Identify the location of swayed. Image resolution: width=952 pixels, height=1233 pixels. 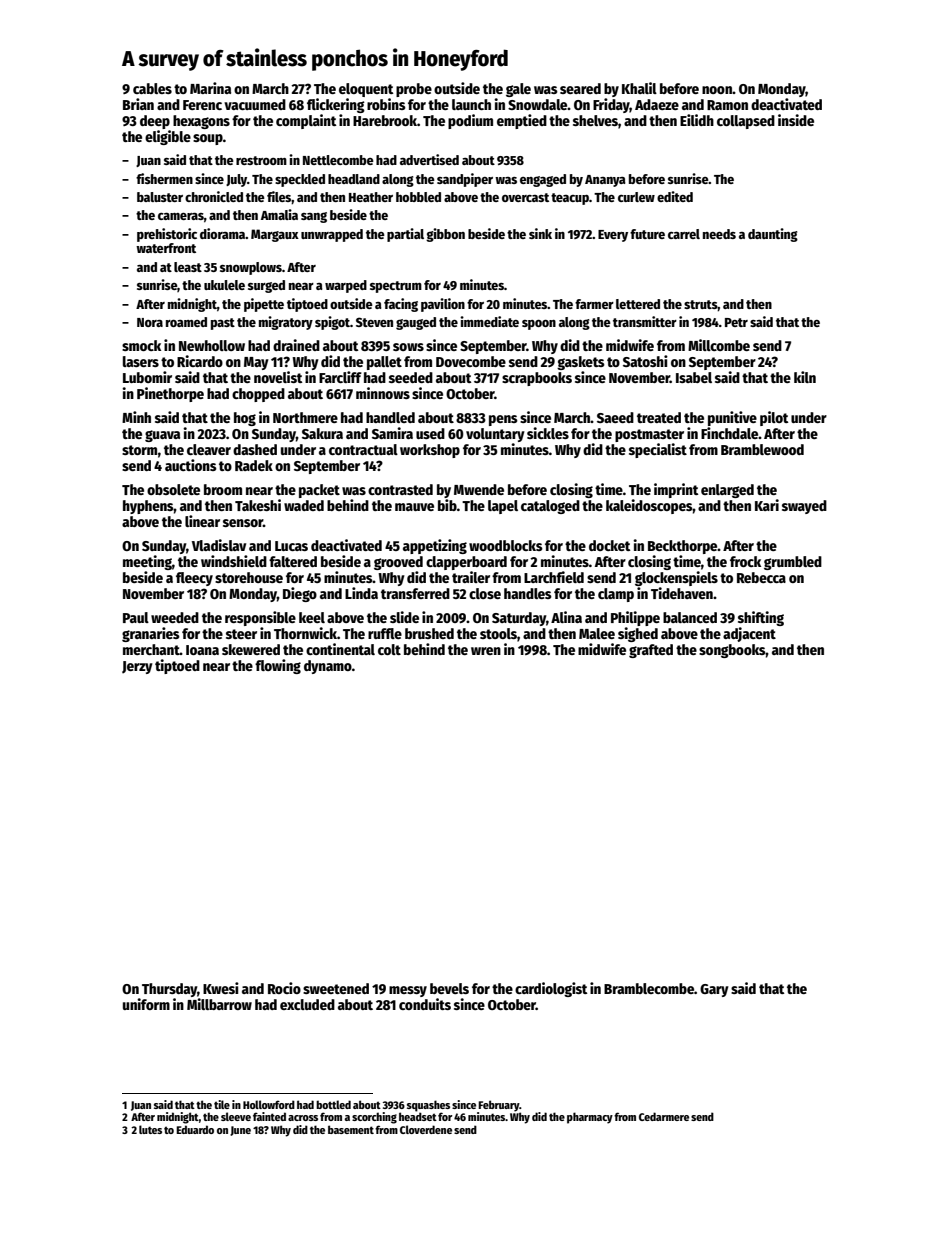
(804, 507).
